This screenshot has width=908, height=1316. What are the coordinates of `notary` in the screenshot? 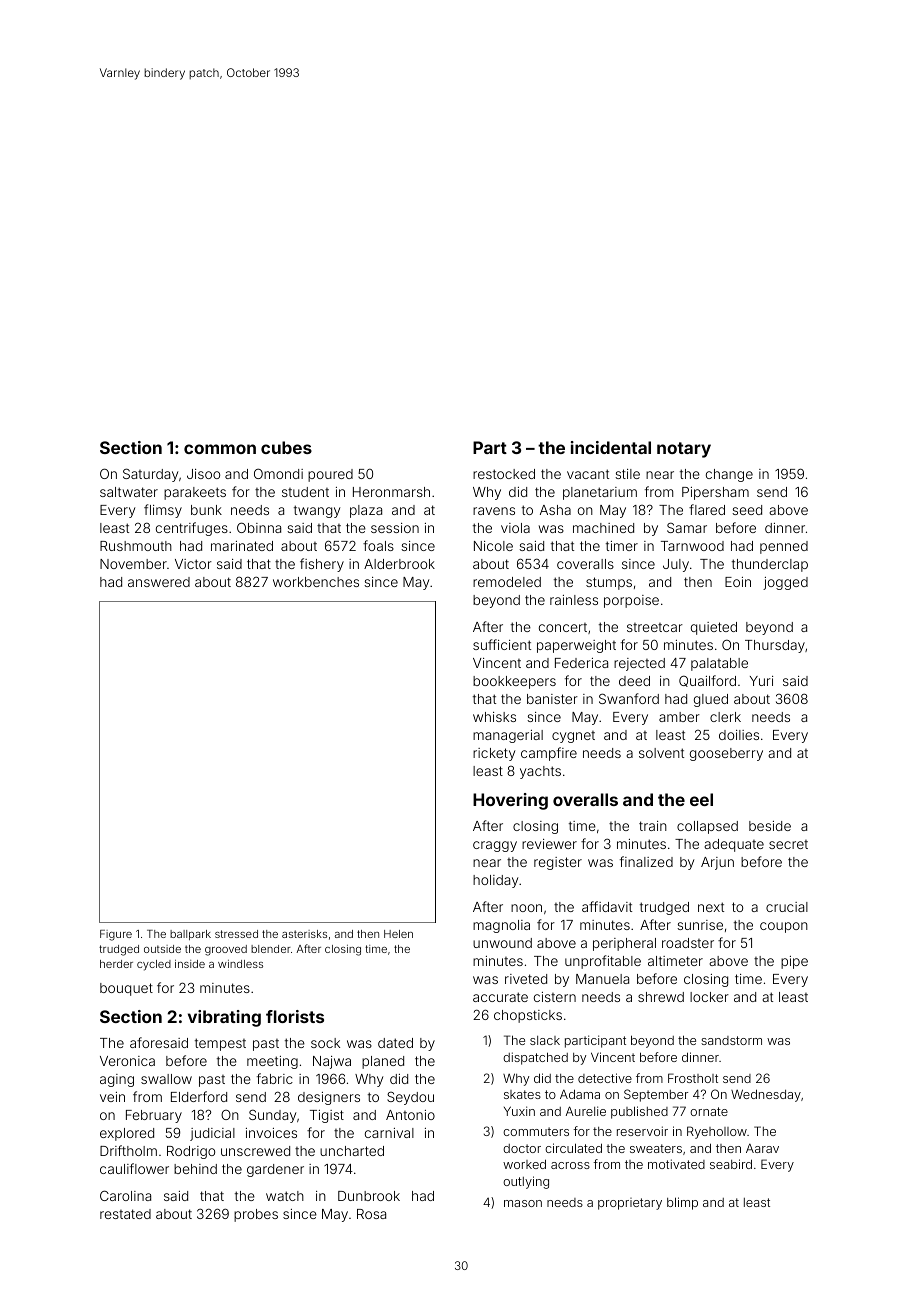 It's located at (684, 450).
